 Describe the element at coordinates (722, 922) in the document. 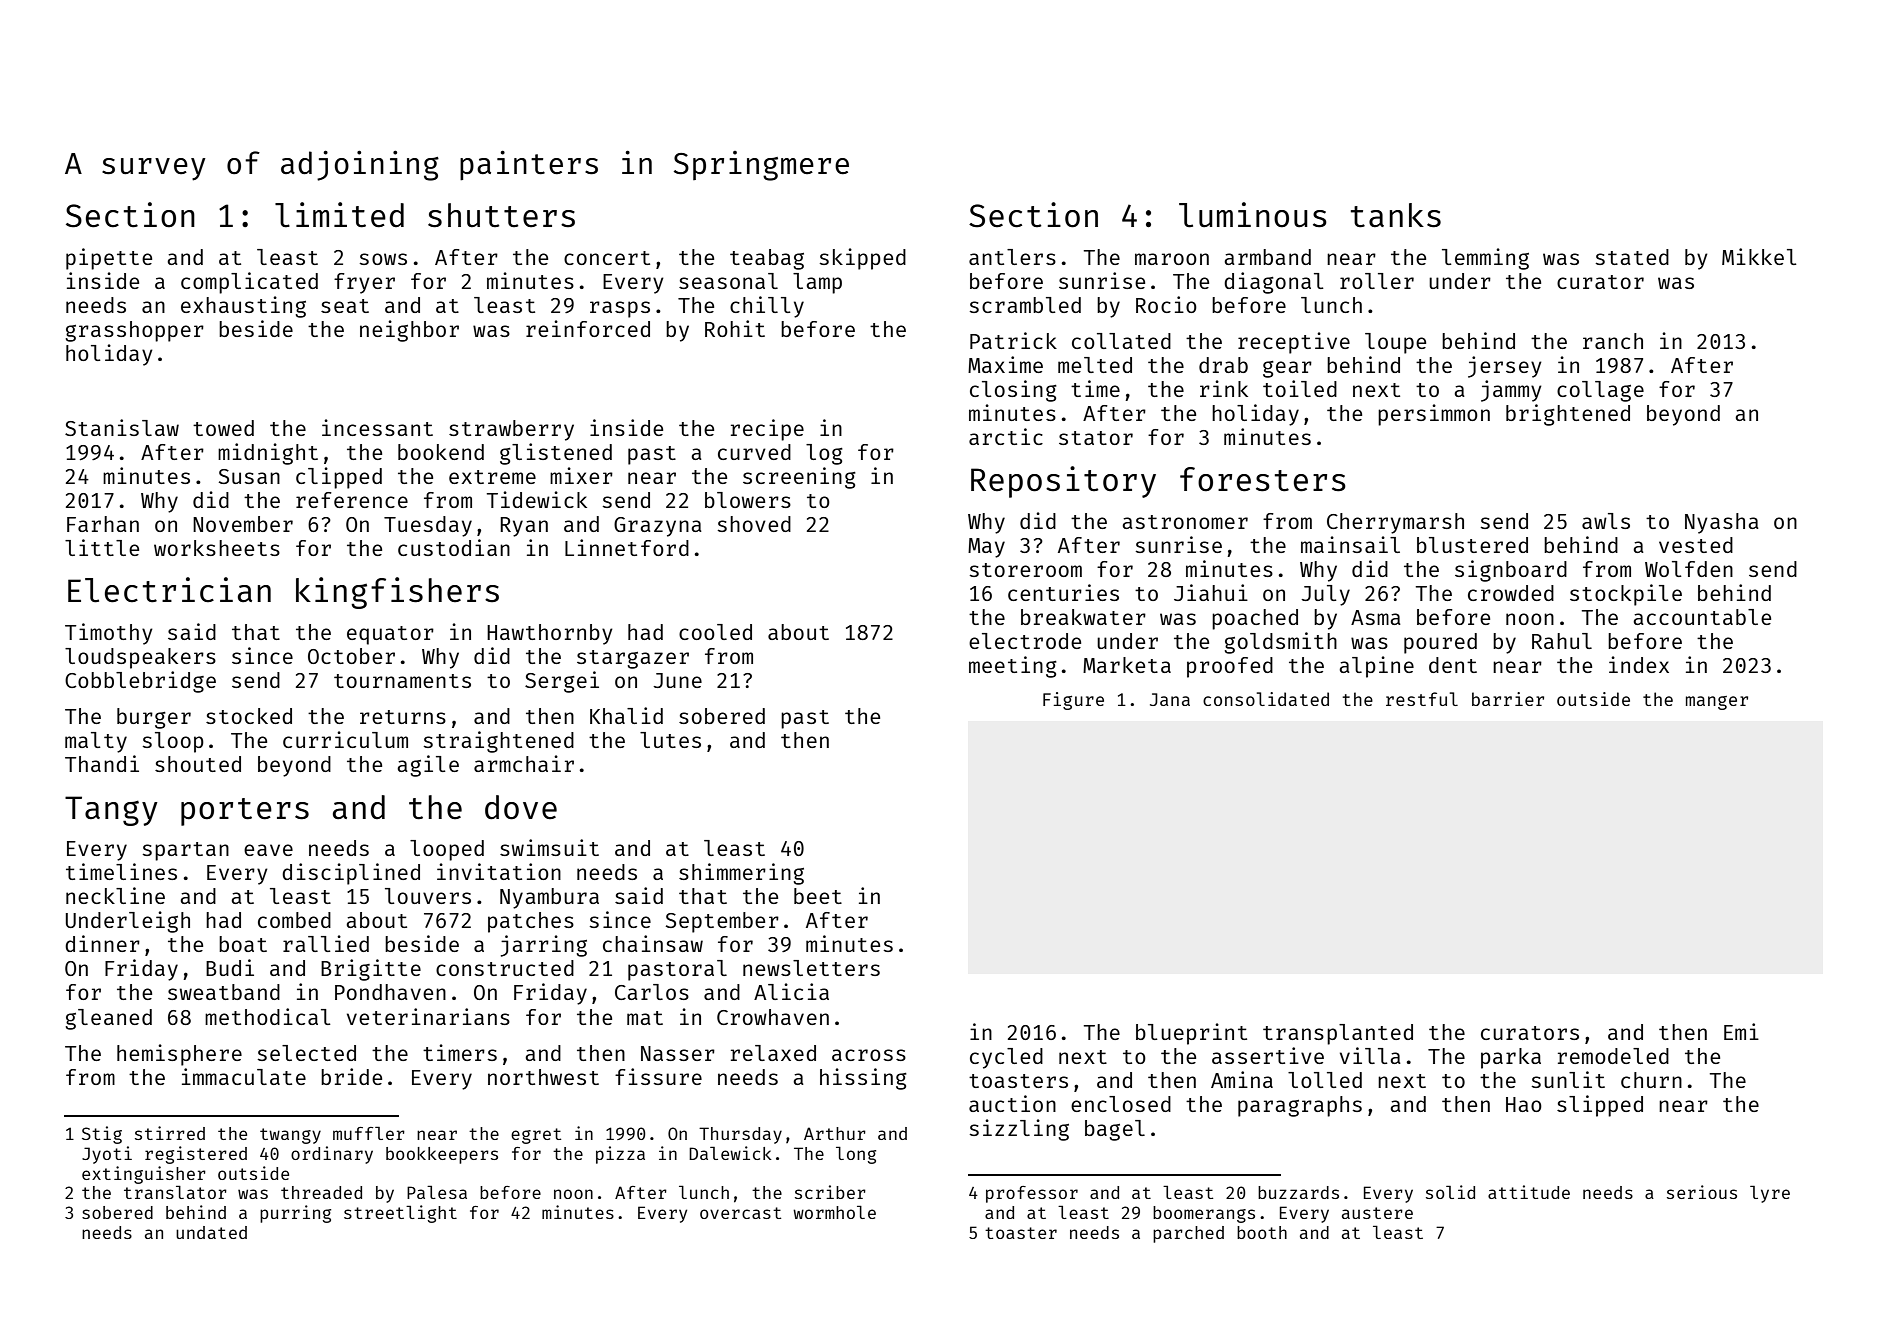

I see `September` at that location.
